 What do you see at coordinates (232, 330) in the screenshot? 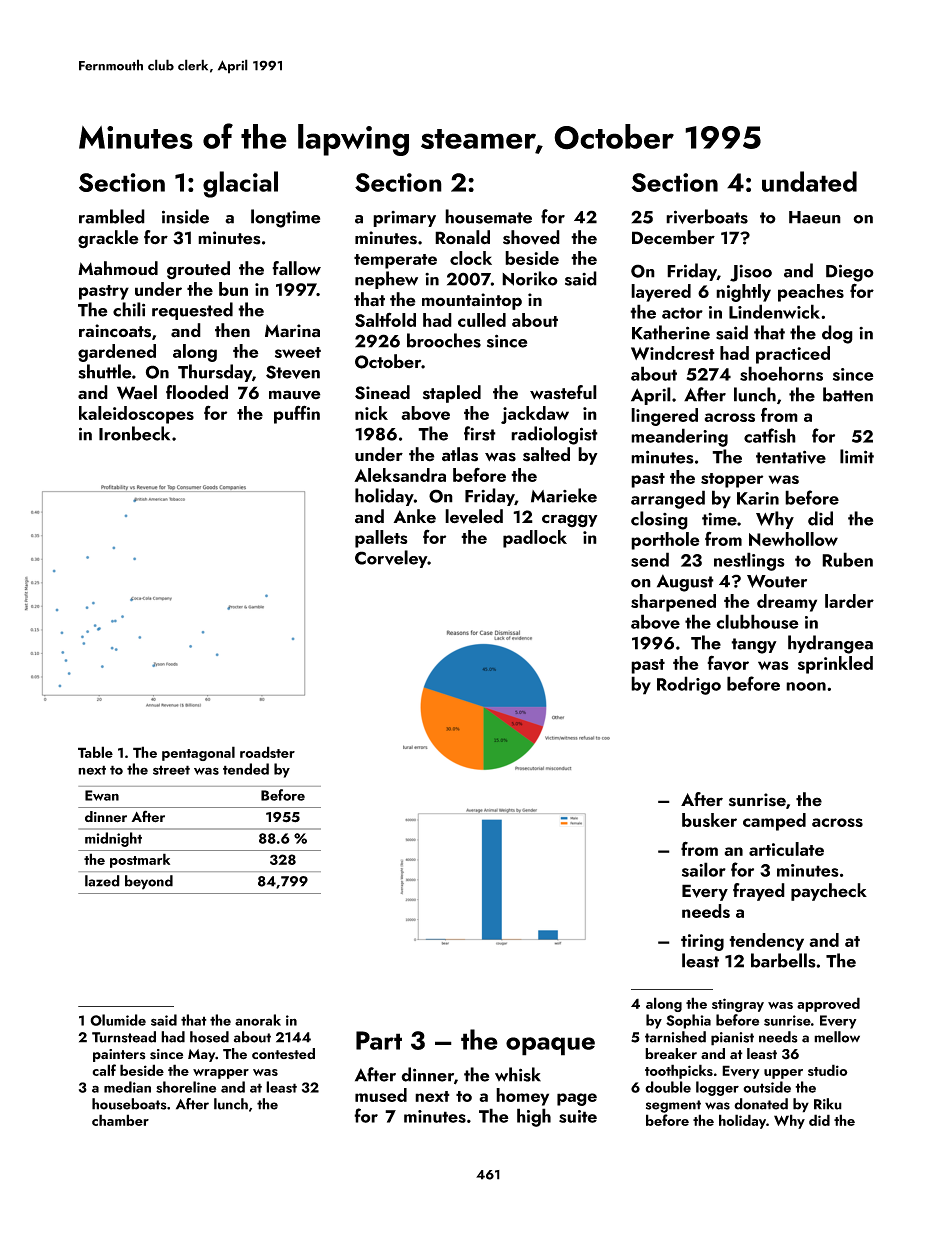
I see `then` at bounding box center [232, 330].
